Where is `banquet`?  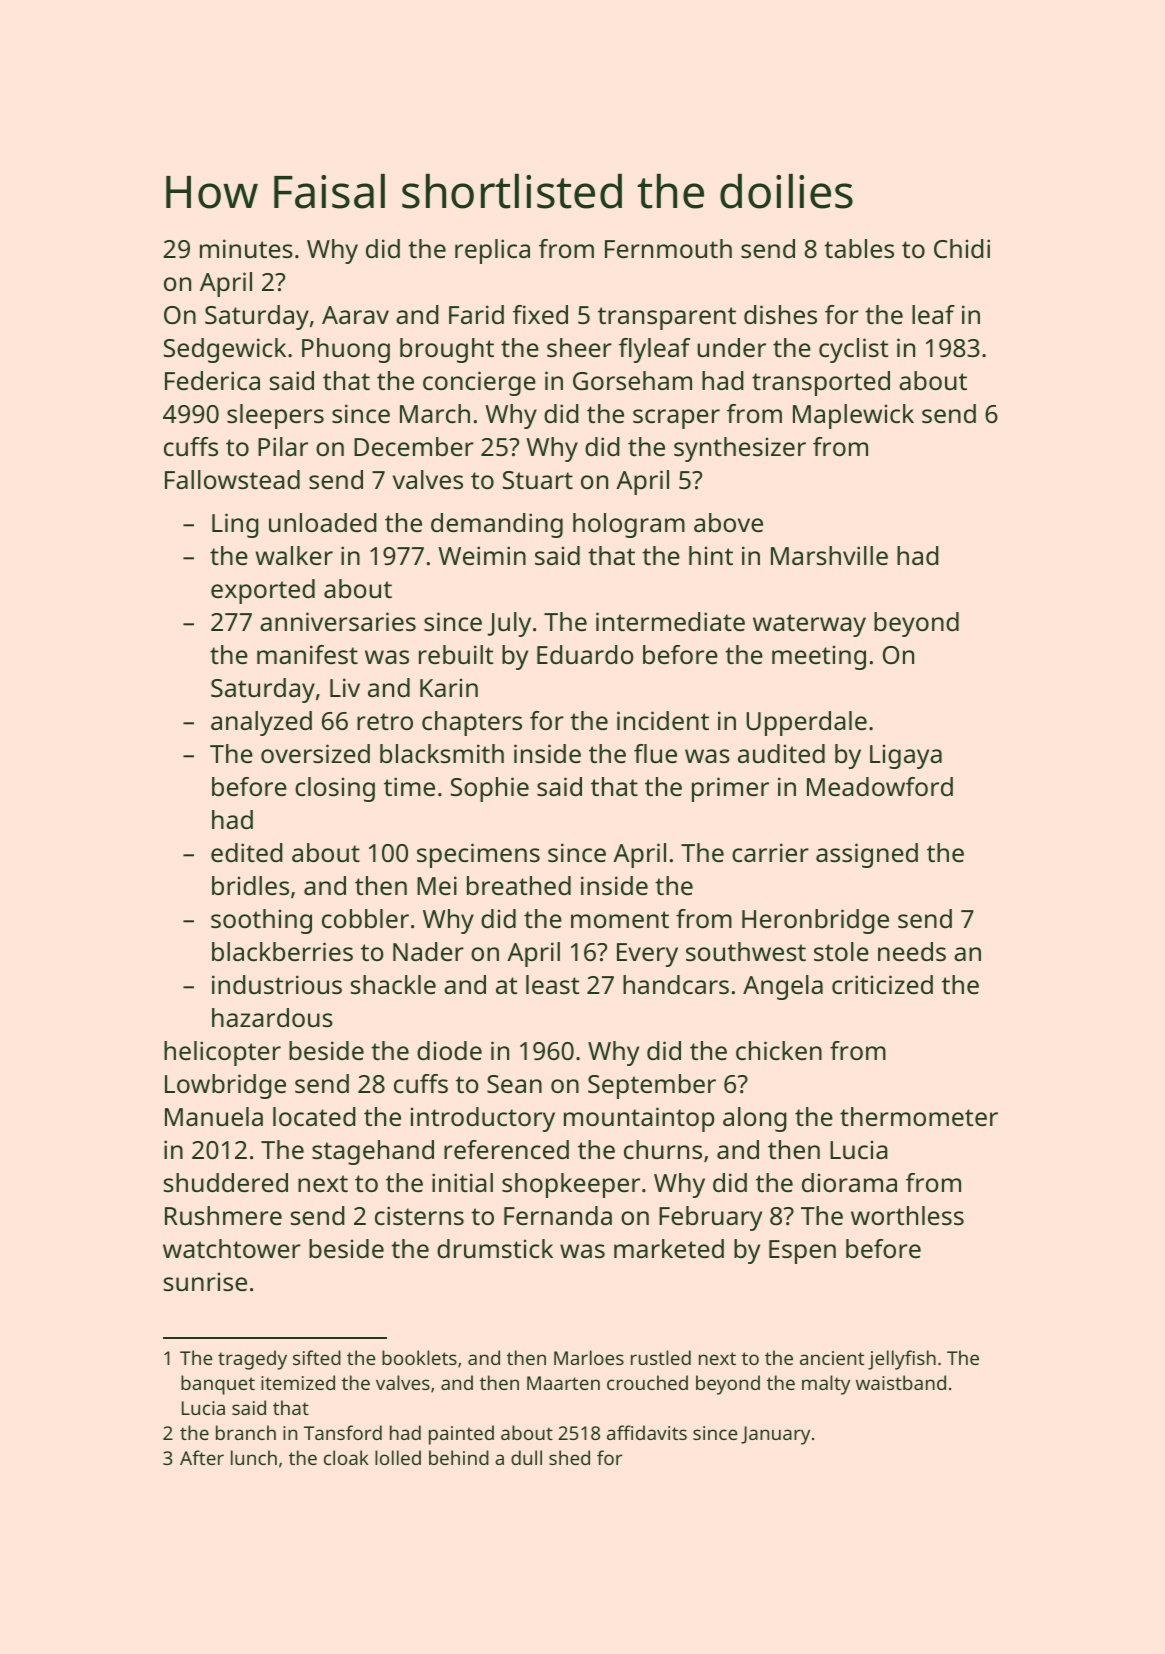 banquet is located at coordinates (218, 1385).
